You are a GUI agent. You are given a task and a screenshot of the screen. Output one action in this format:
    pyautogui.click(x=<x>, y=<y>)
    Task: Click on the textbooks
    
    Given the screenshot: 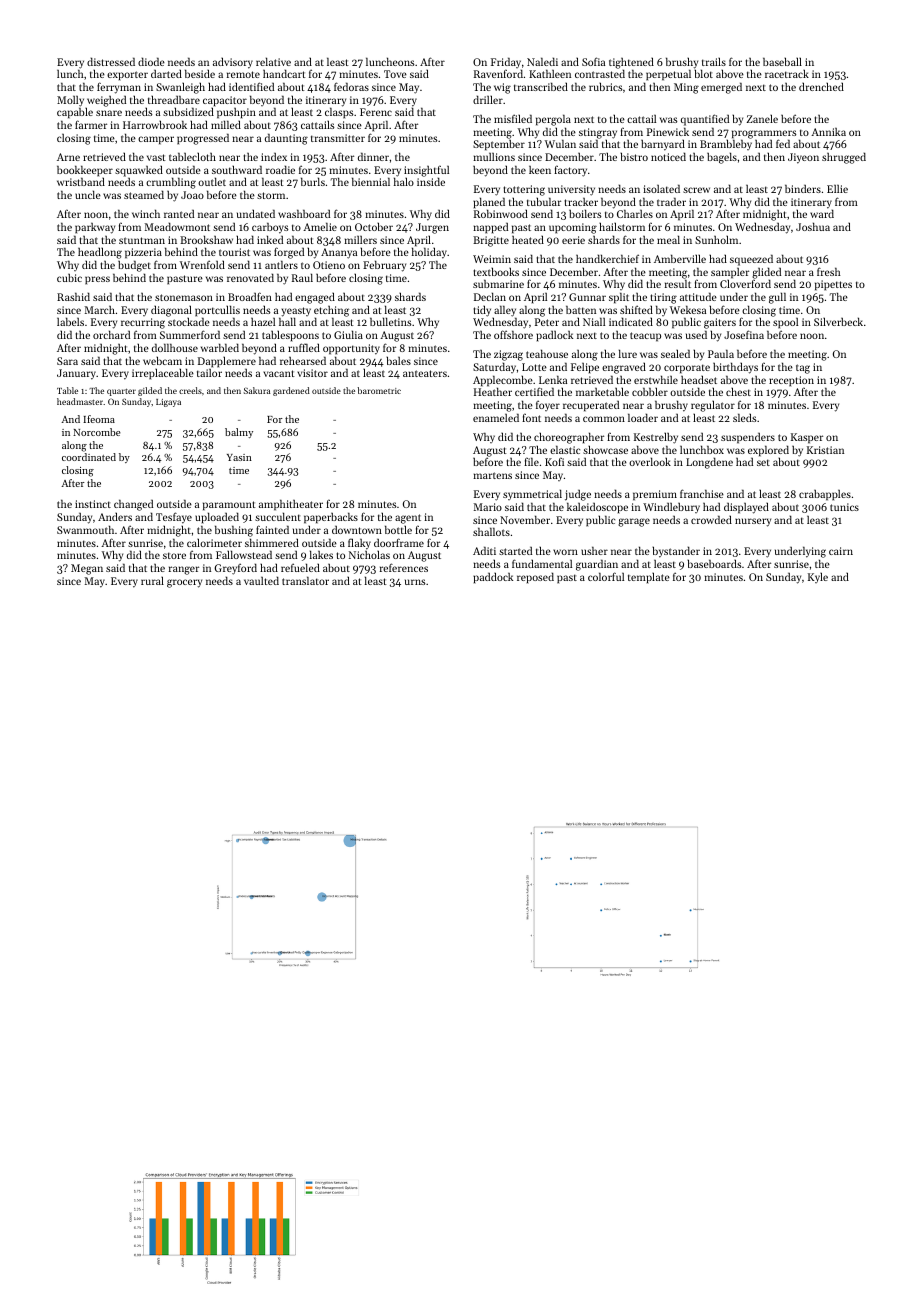 What is the action you would take?
    pyautogui.click(x=496, y=271)
